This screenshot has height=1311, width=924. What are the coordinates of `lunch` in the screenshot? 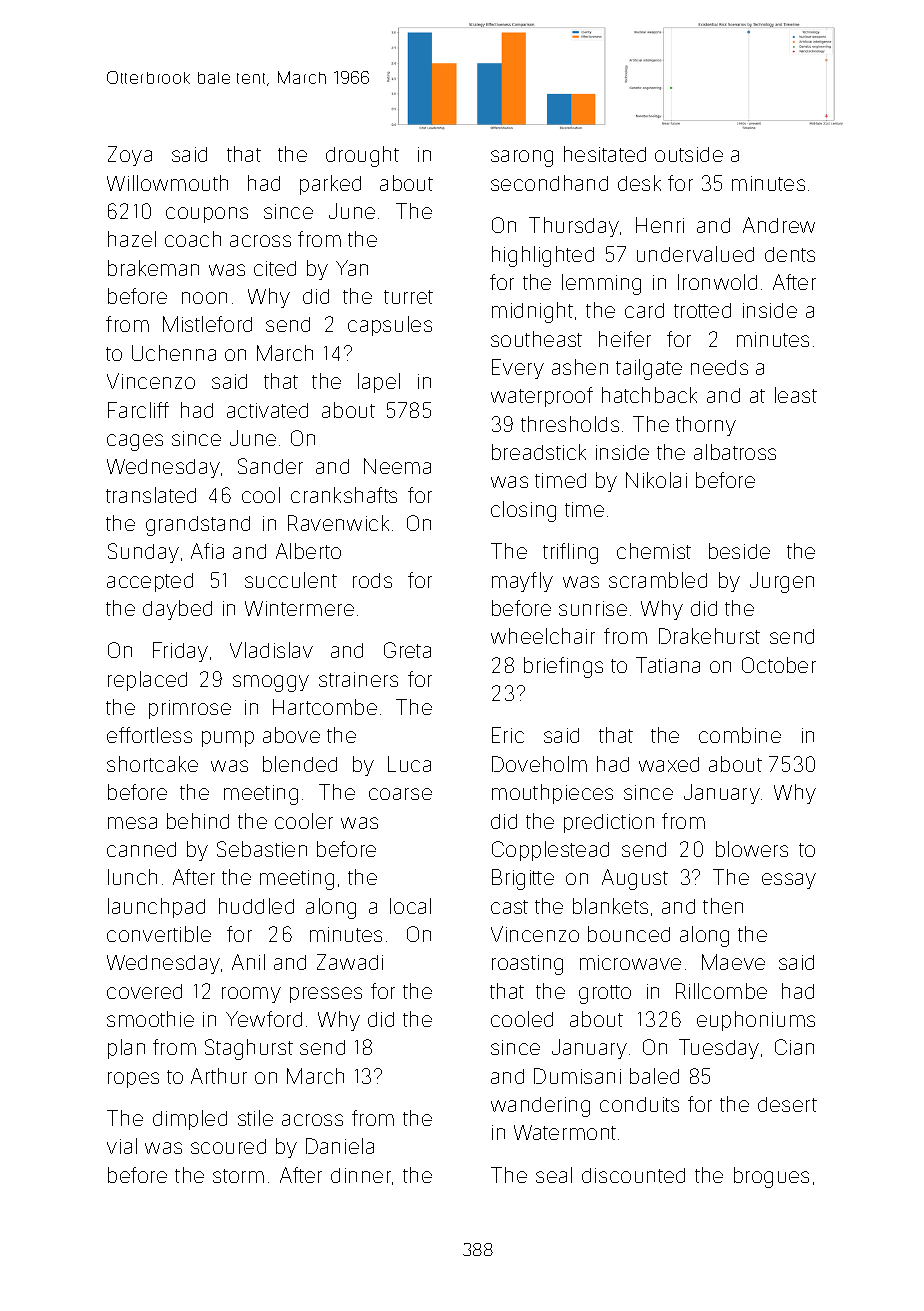 It's located at (132, 877).
